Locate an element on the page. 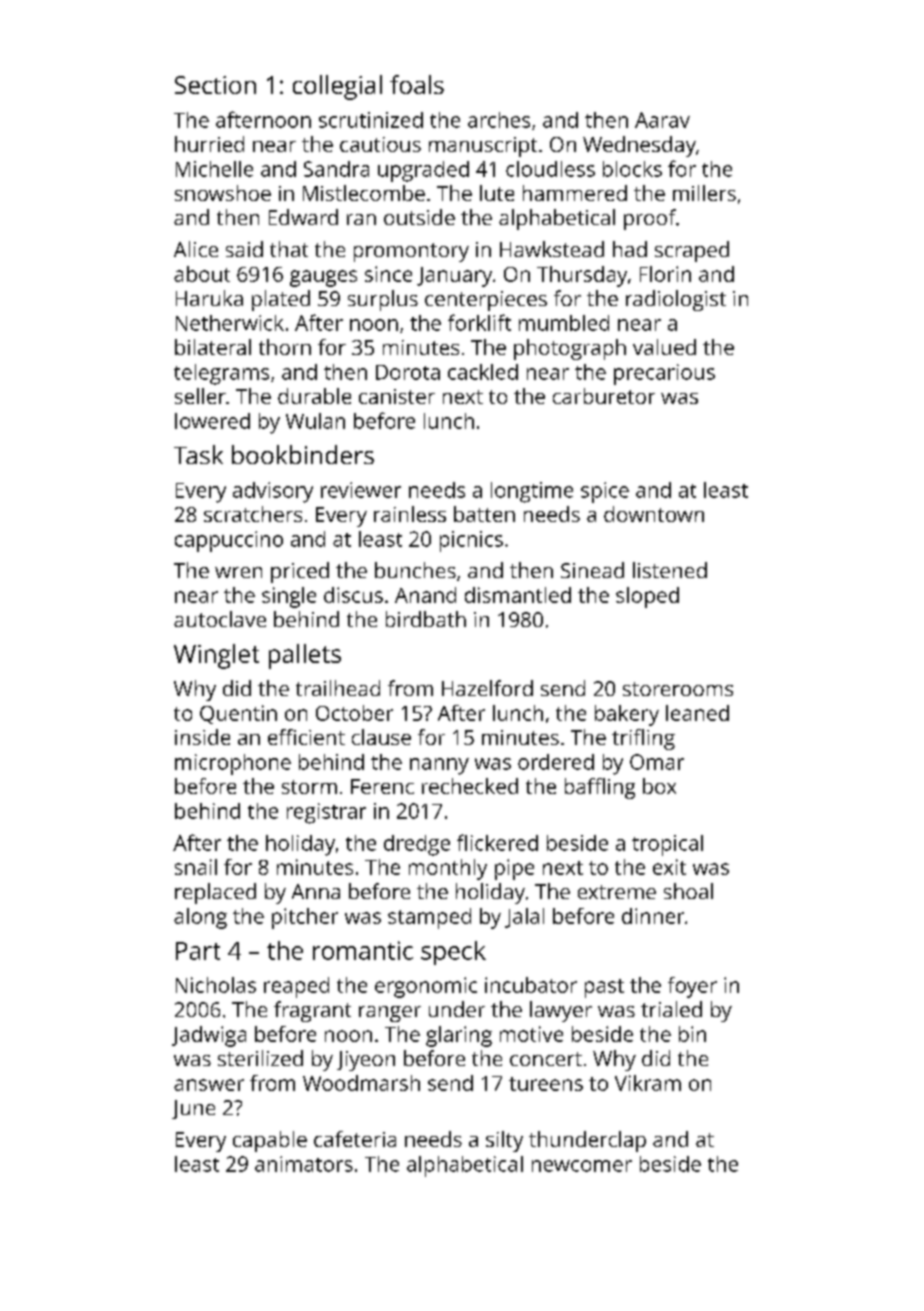  registrar is located at coordinates (326, 813).
